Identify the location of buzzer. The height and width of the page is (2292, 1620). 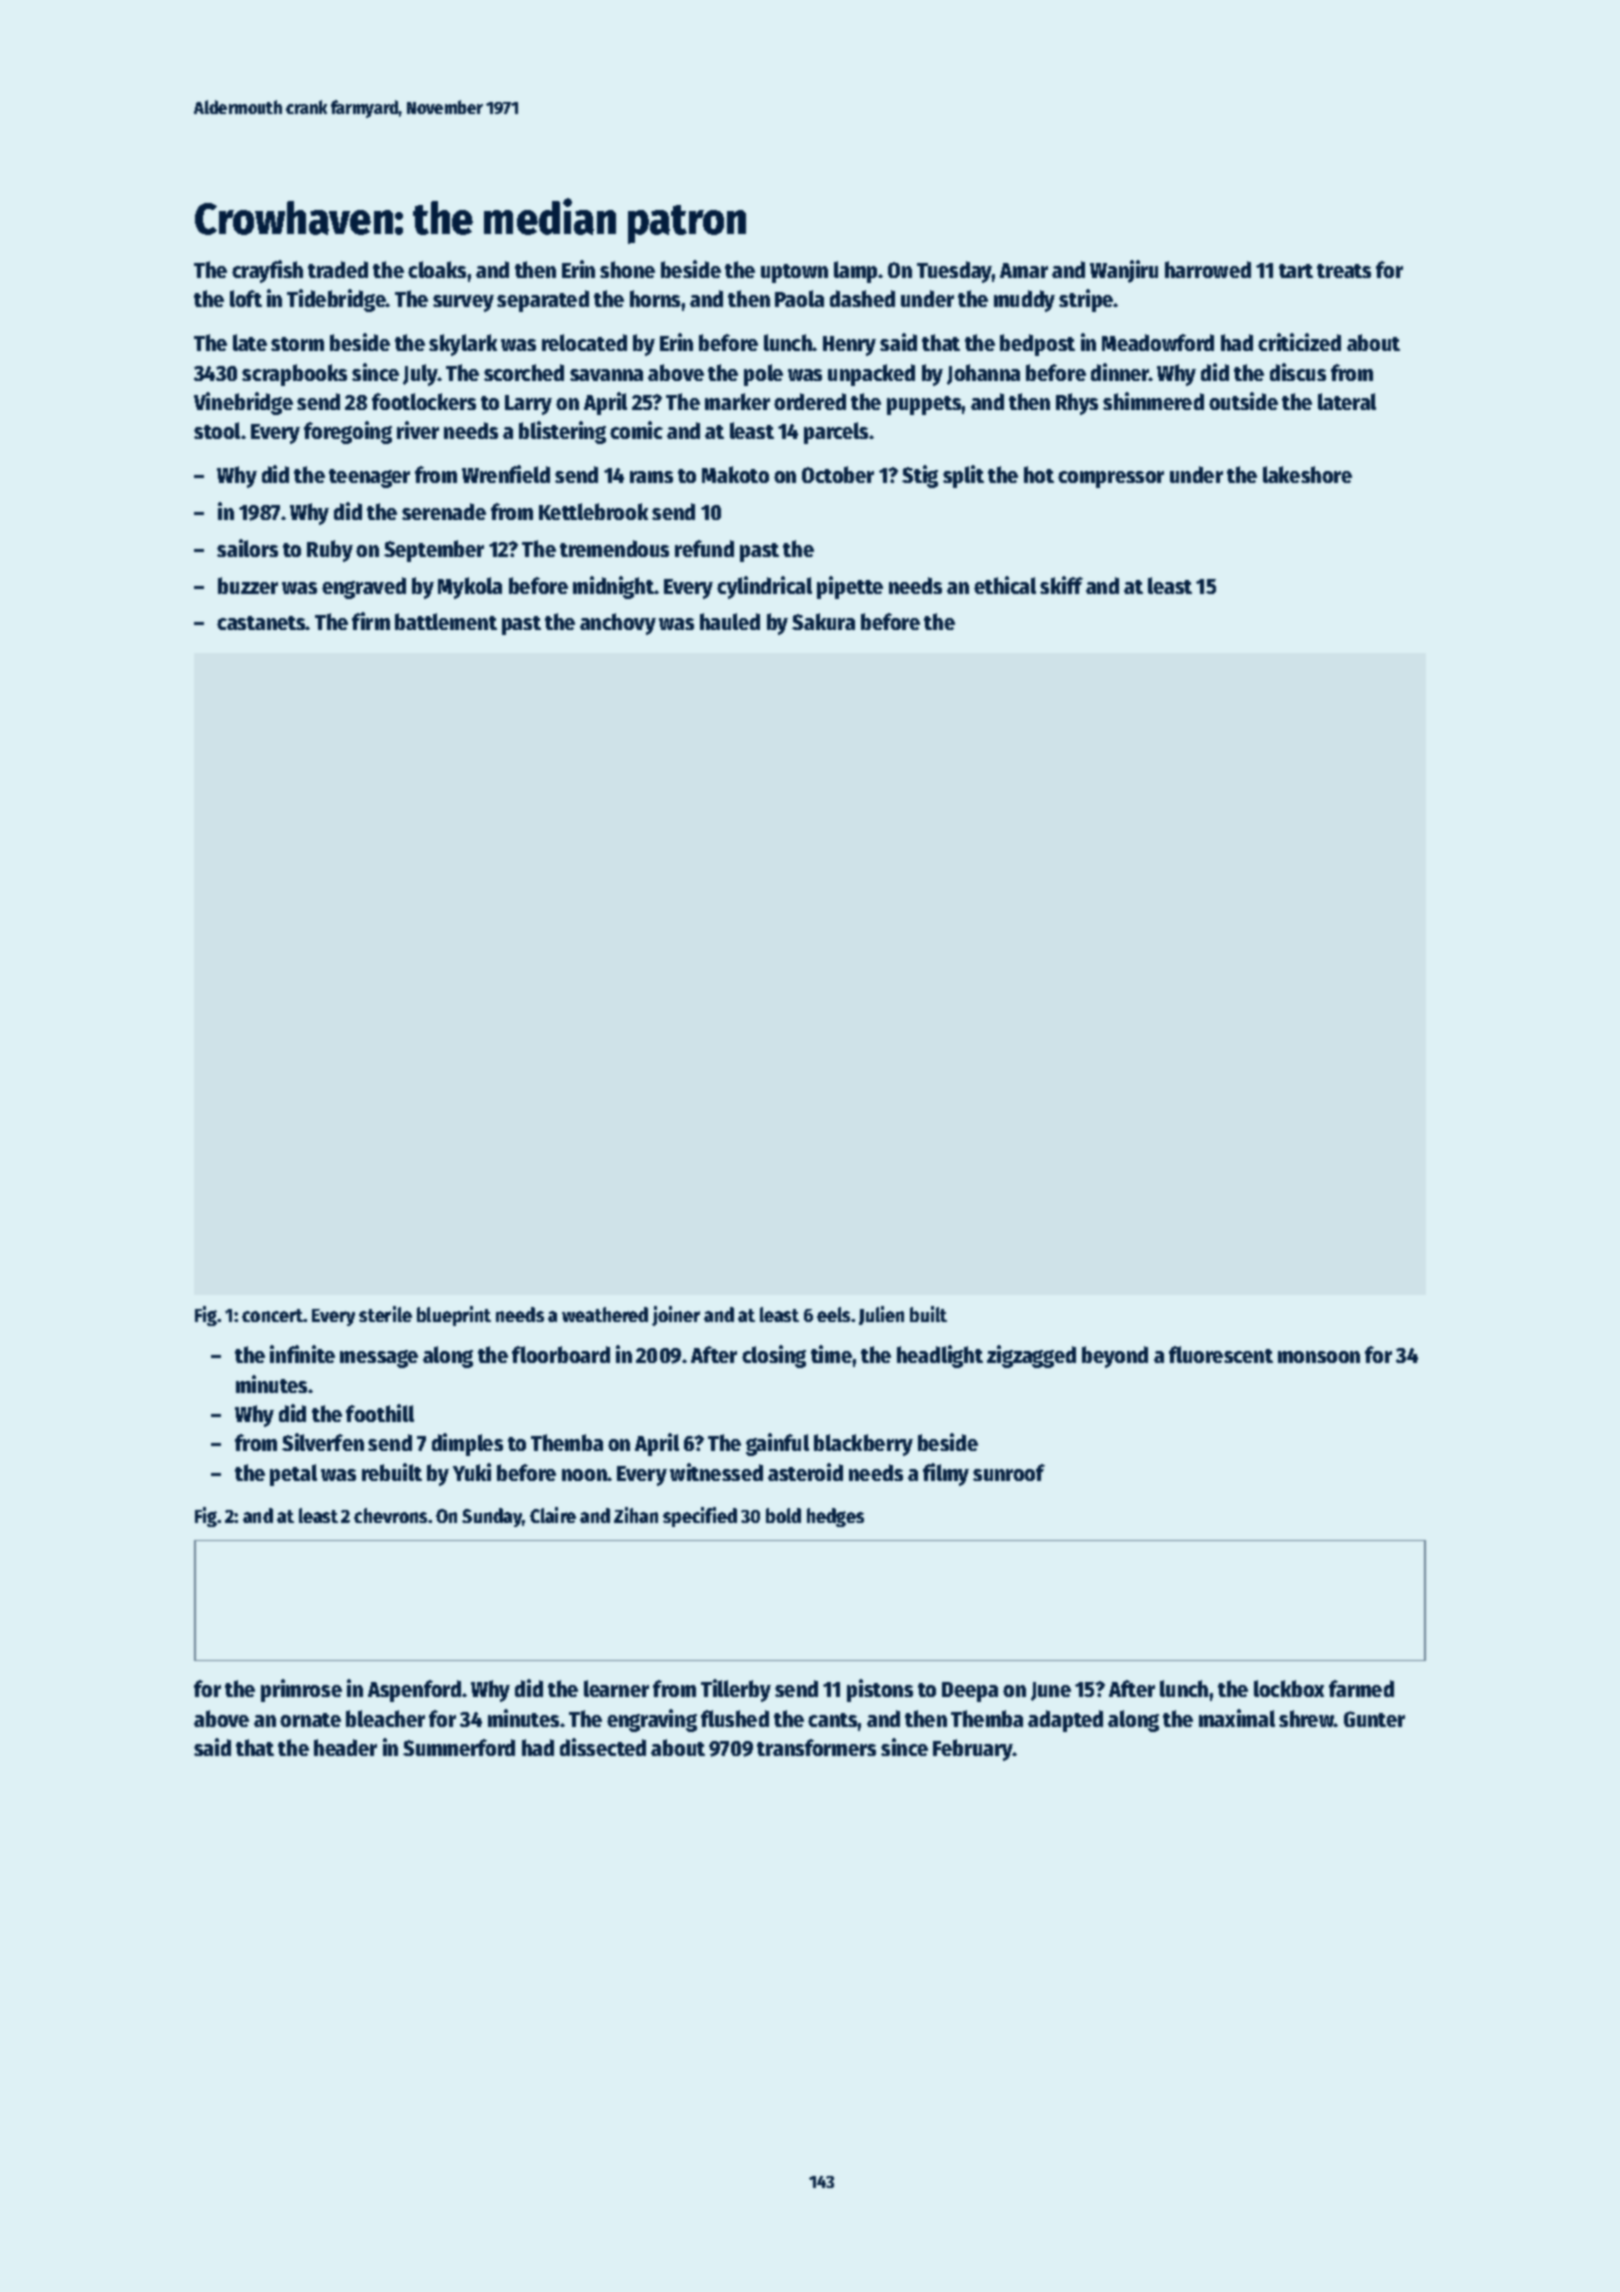
(248, 585).
